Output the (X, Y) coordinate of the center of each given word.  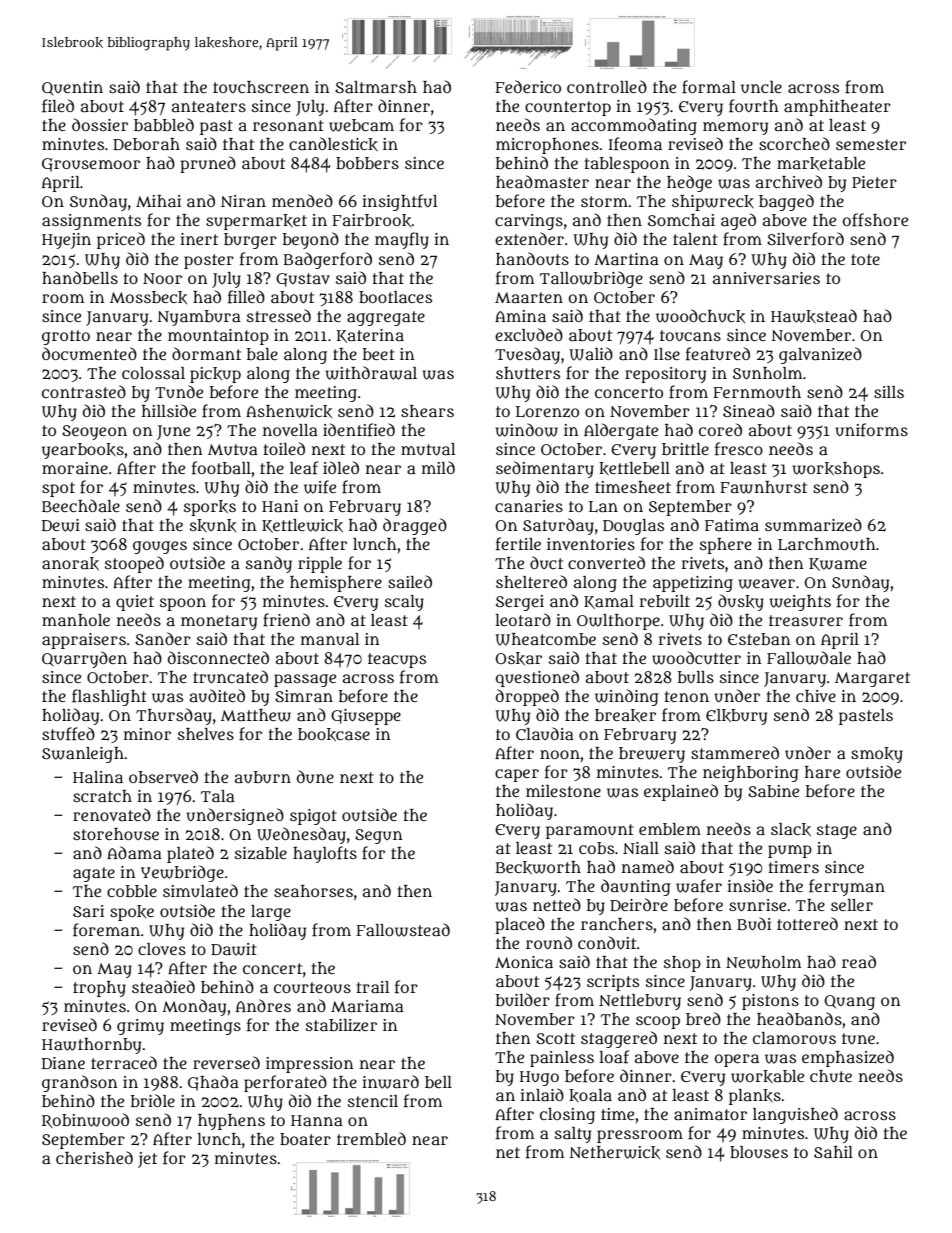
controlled (607, 86)
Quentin (72, 88)
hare (822, 772)
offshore (875, 220)
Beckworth (538, 868)
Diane (63, 1063)
